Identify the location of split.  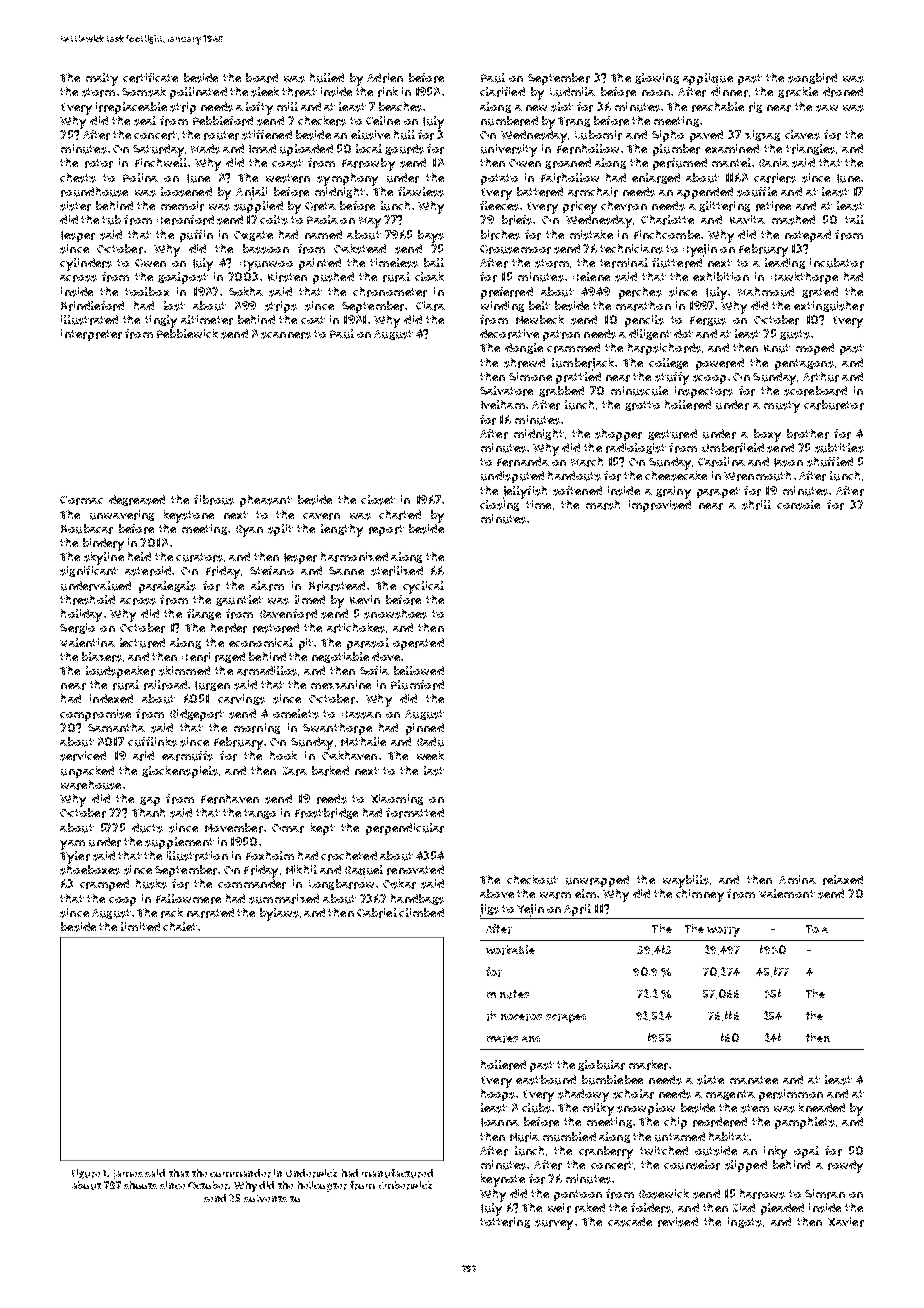
(280, 530).
